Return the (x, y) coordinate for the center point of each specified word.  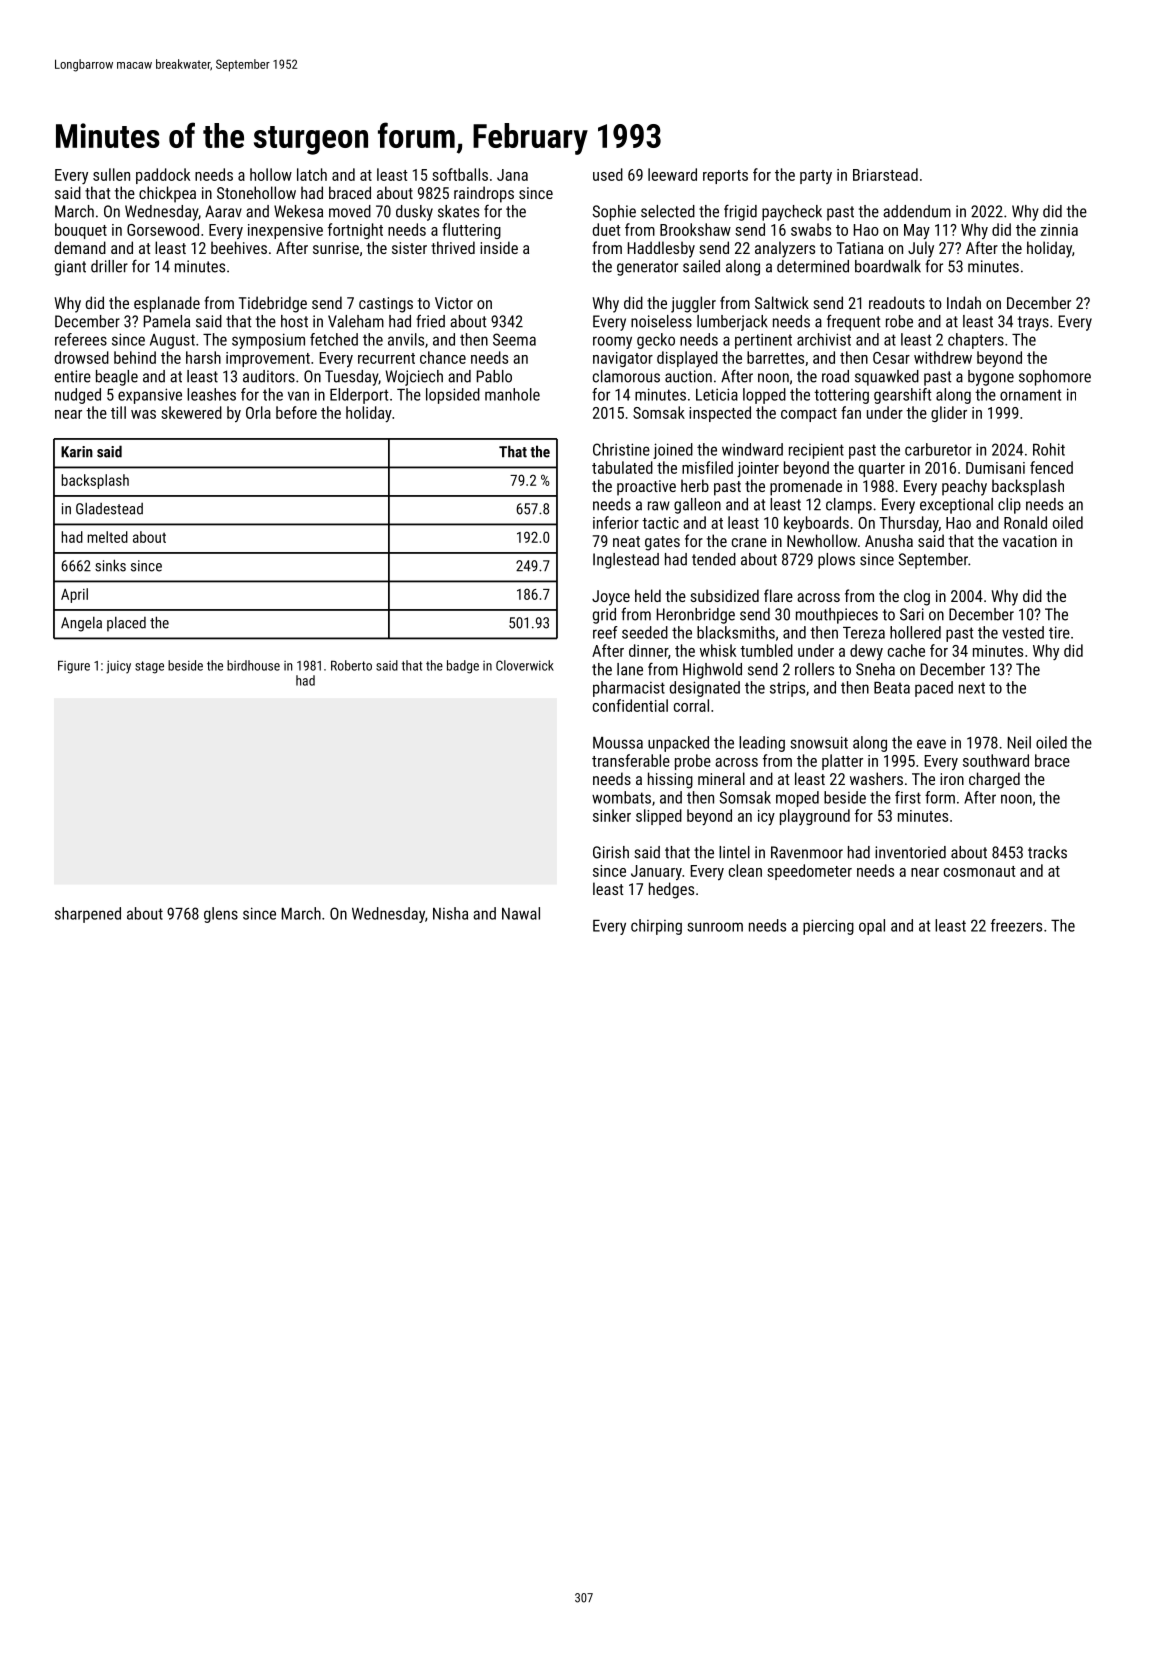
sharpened (88, 915)
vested (1023, 632)
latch (312, 174)
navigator (623, 359)
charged (994, 780)
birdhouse (253, 665)
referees (81, 339)
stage (149, 667)
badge (463, 667)
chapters (976, 341)
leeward (672, 174)
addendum (917, 211)
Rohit (1049, 449)
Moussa (618, 743)
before (296, 412)
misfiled (707, 467)
